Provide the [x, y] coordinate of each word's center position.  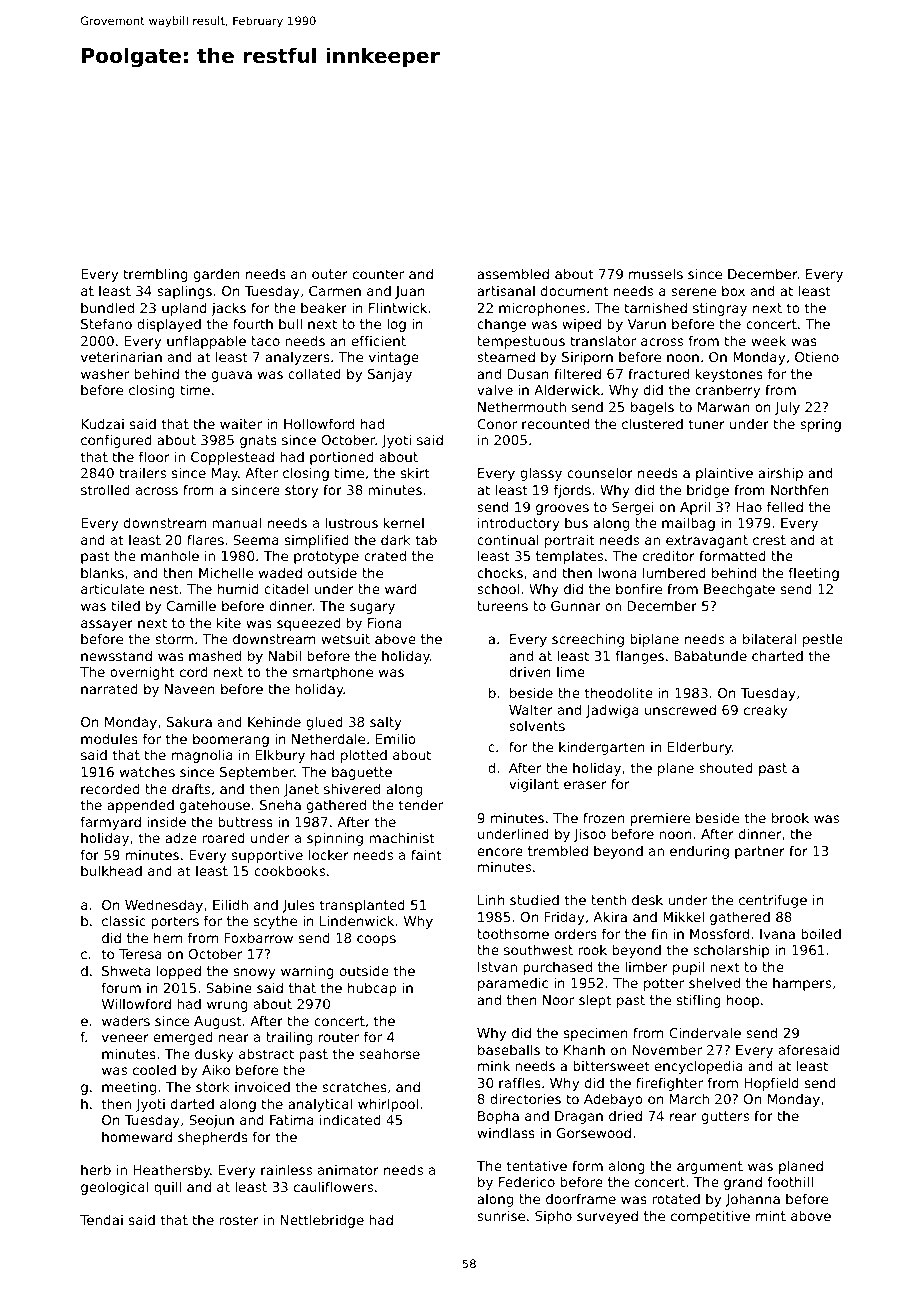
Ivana [777, 934]
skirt [415, 472]
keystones [729, 375]
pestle [823, 640]
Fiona [385, 622]
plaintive [724, 474]
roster [239, 1220]
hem [168, 937]
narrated [109, 688]
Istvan [497, 967]
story [301, 491]
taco [265, 341]
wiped [581, 325]
